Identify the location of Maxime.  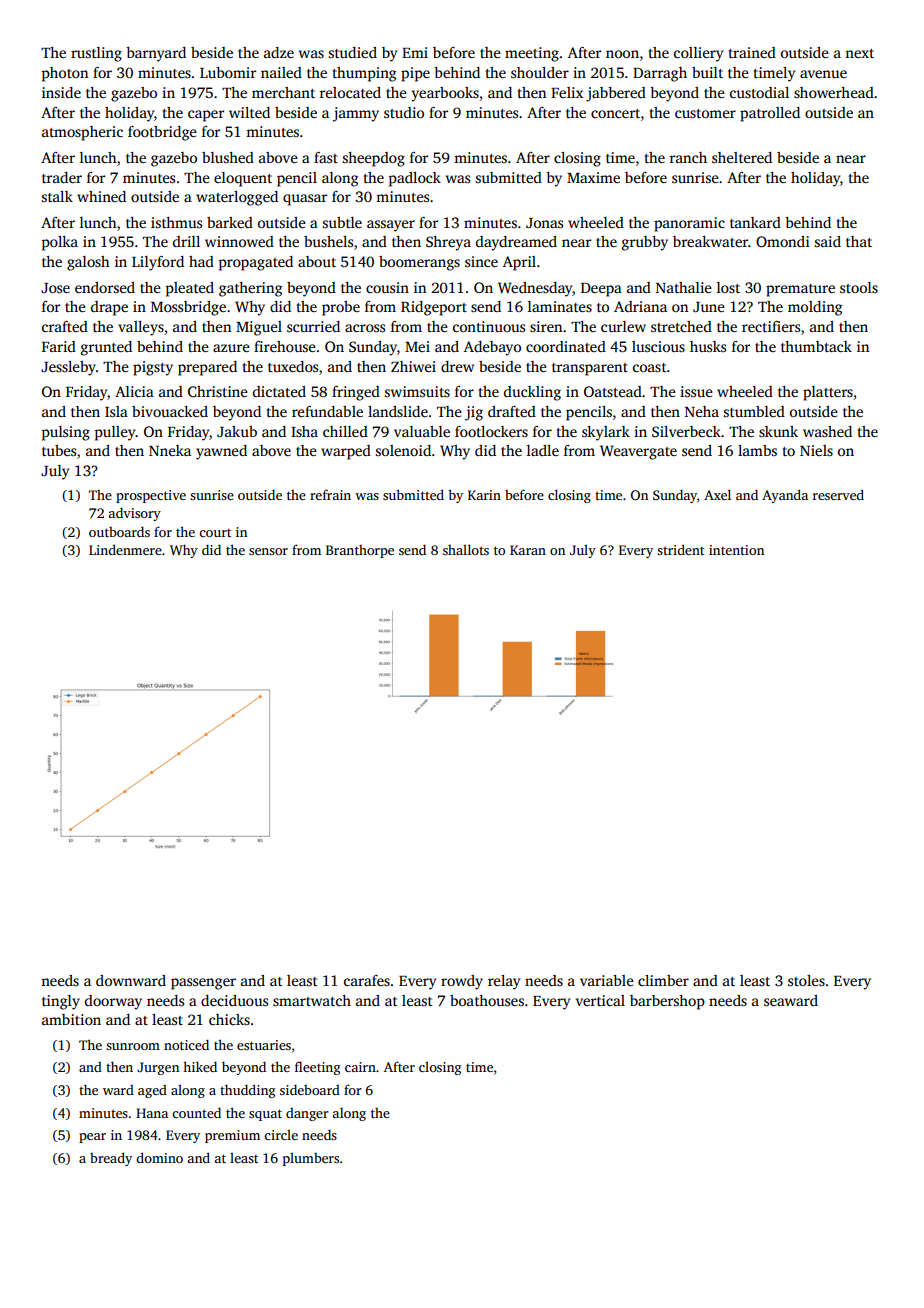
(593, 177).
